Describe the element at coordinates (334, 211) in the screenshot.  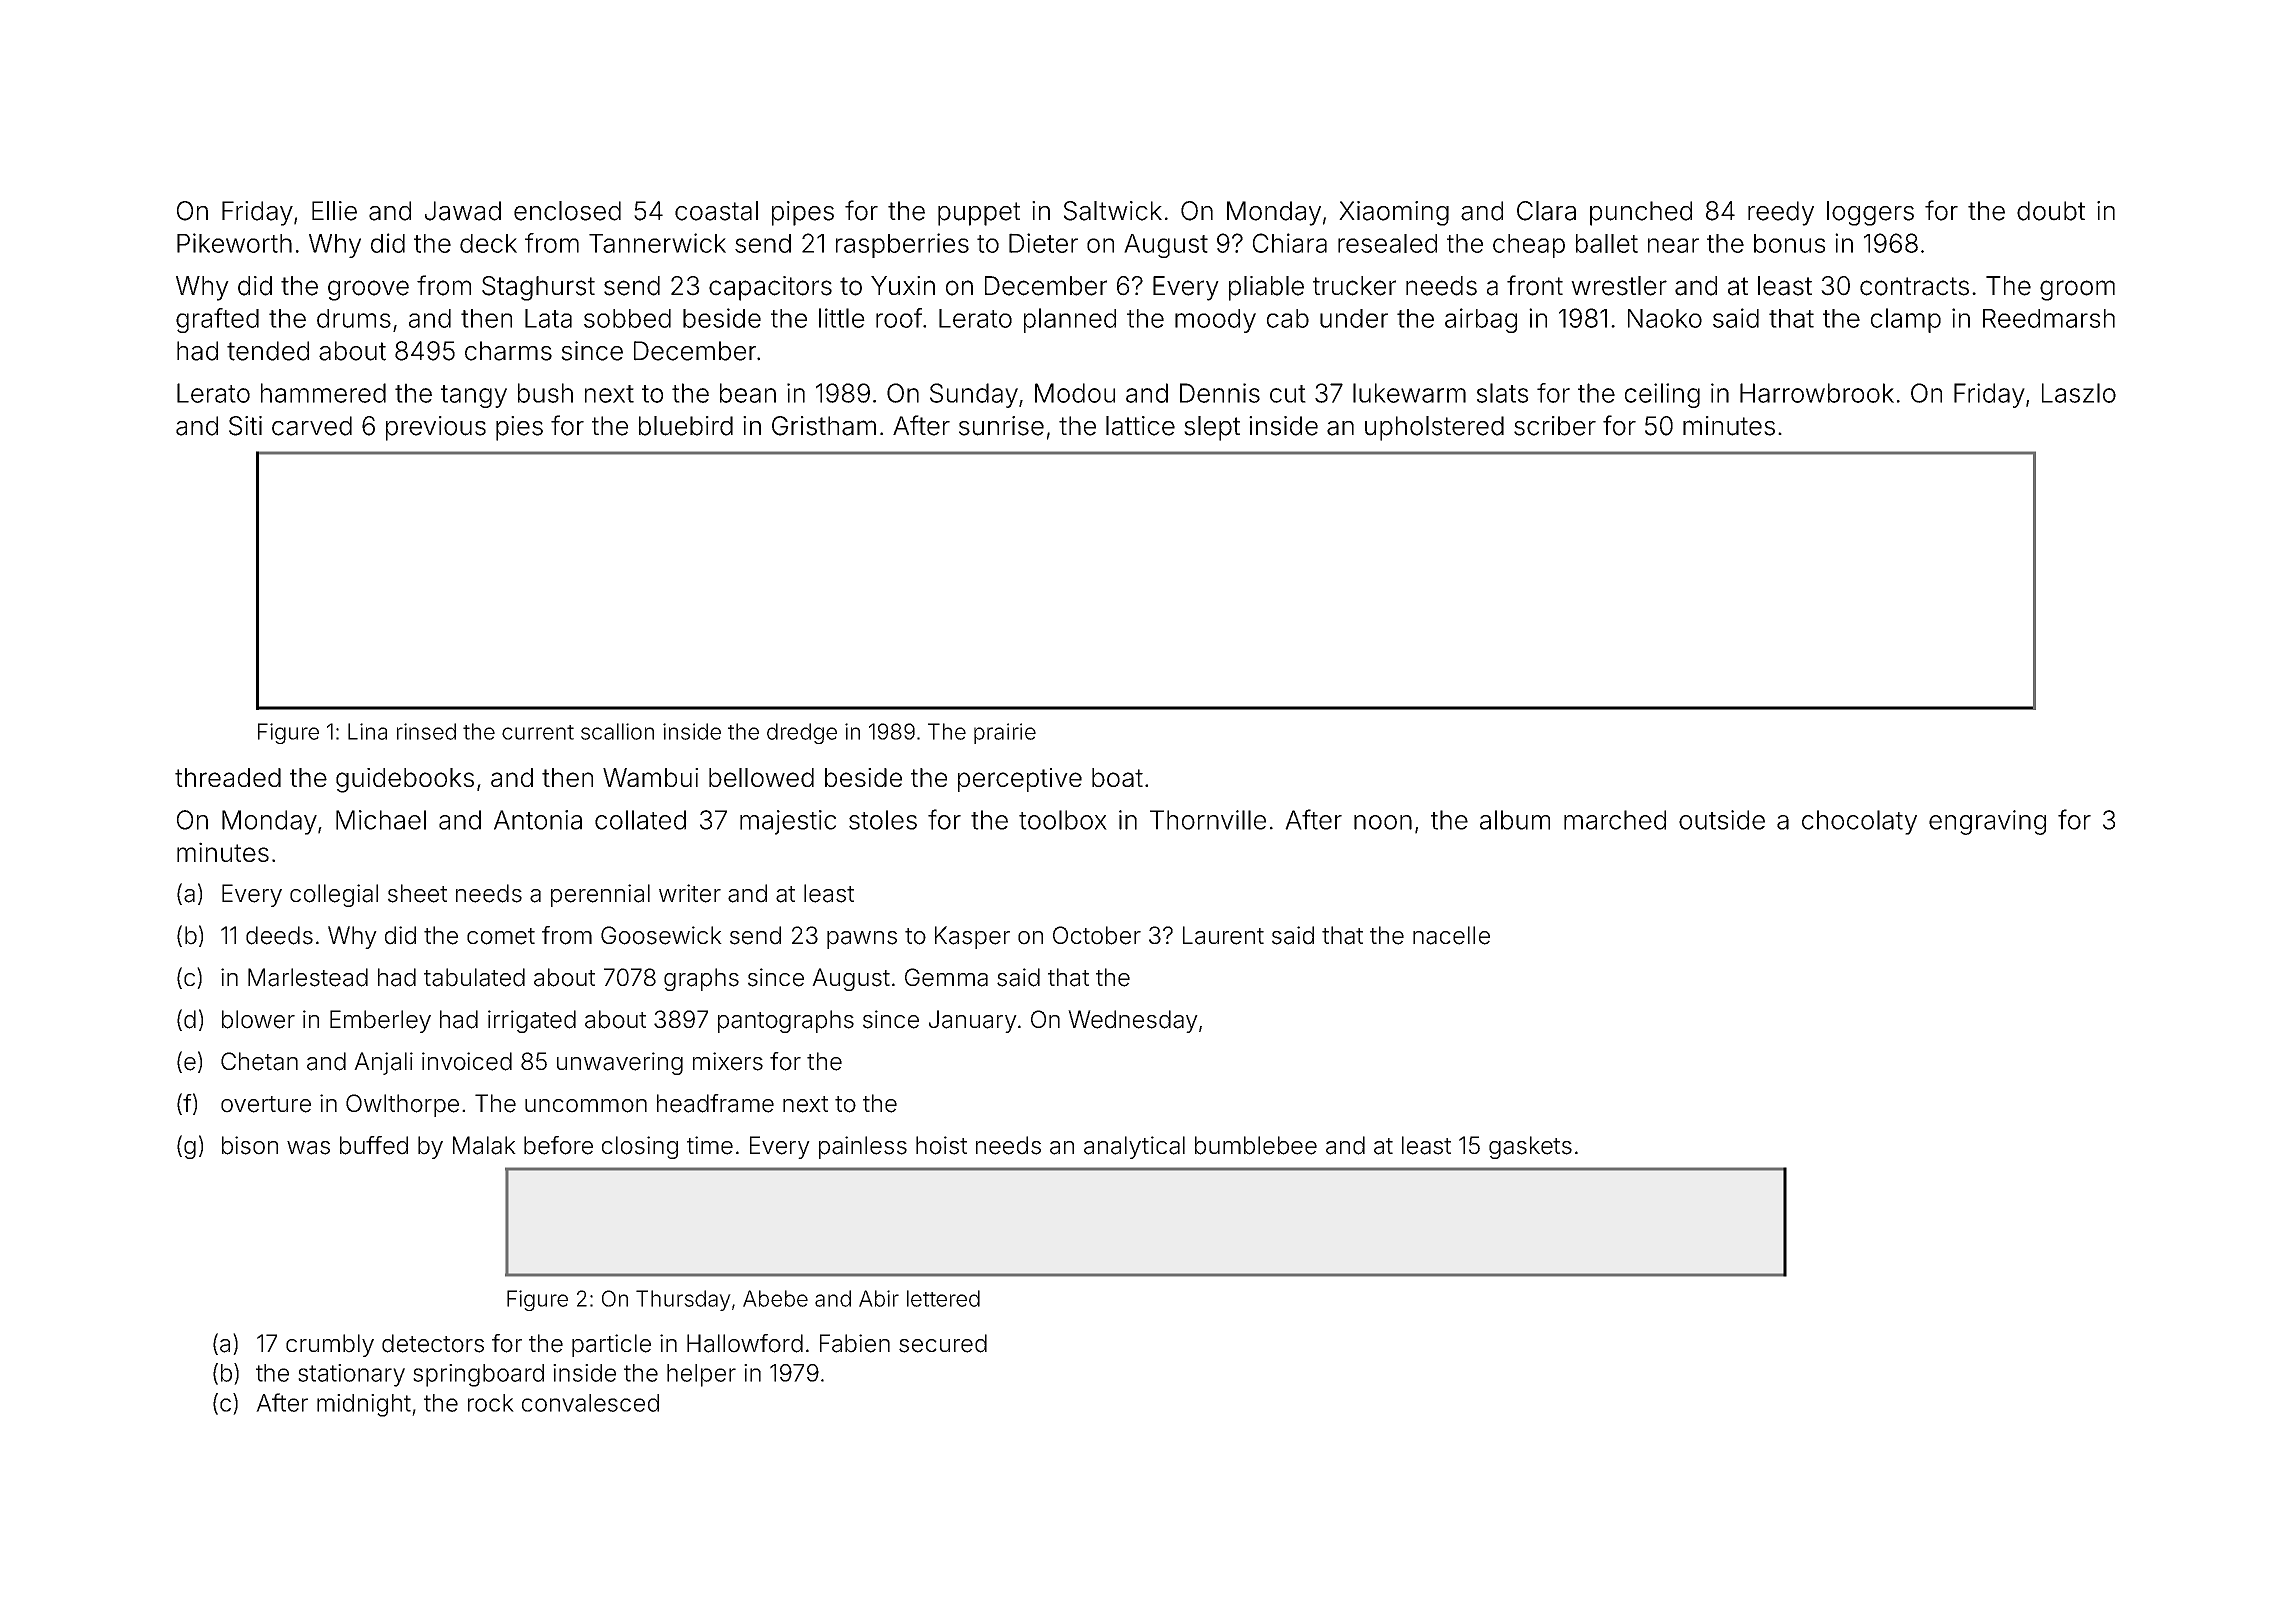
I see `Ellie` at that location.
